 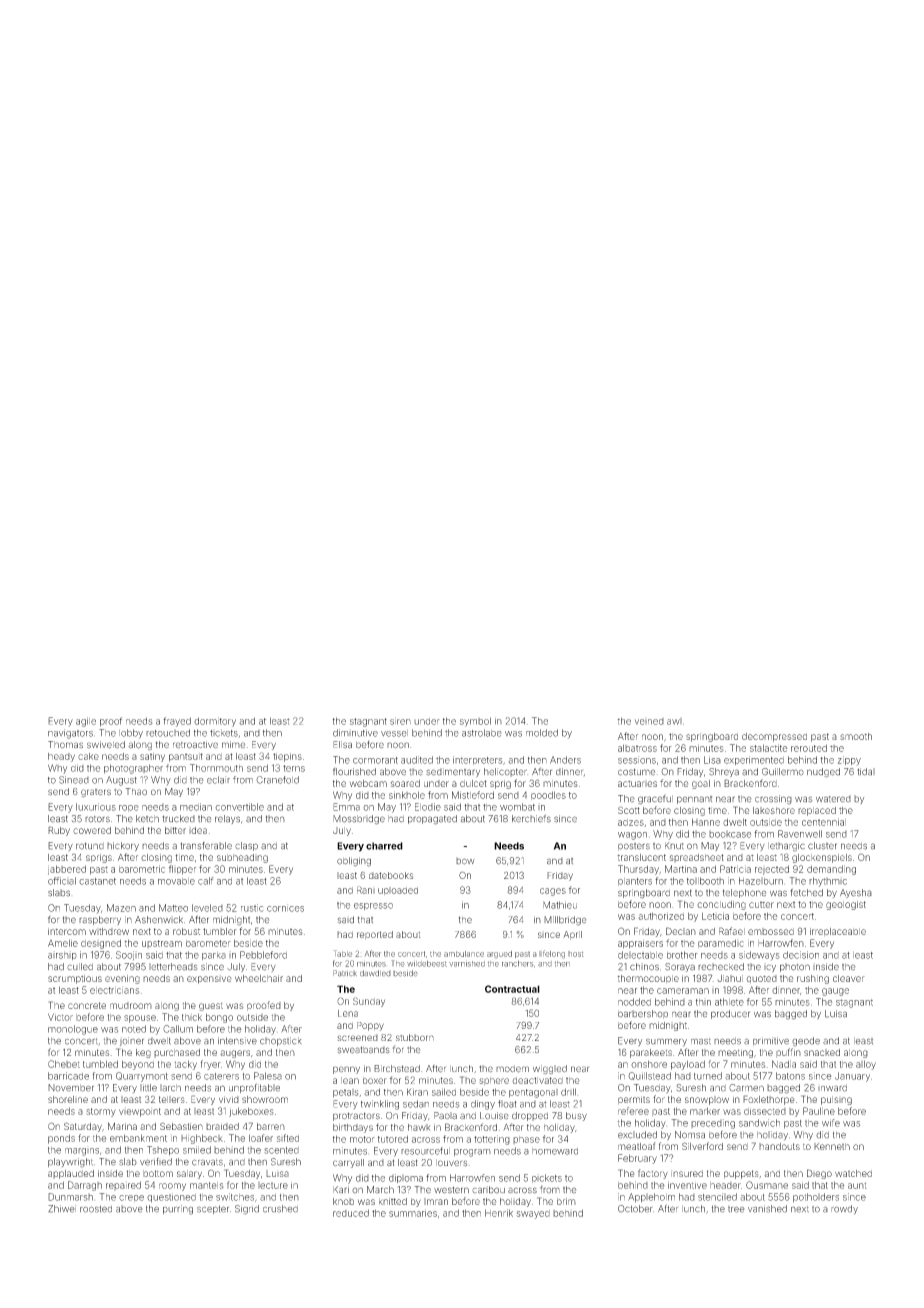 What do you see at coordinates (475, 722) in the image?
I see `symbol` at bounding box center [475, 722].
